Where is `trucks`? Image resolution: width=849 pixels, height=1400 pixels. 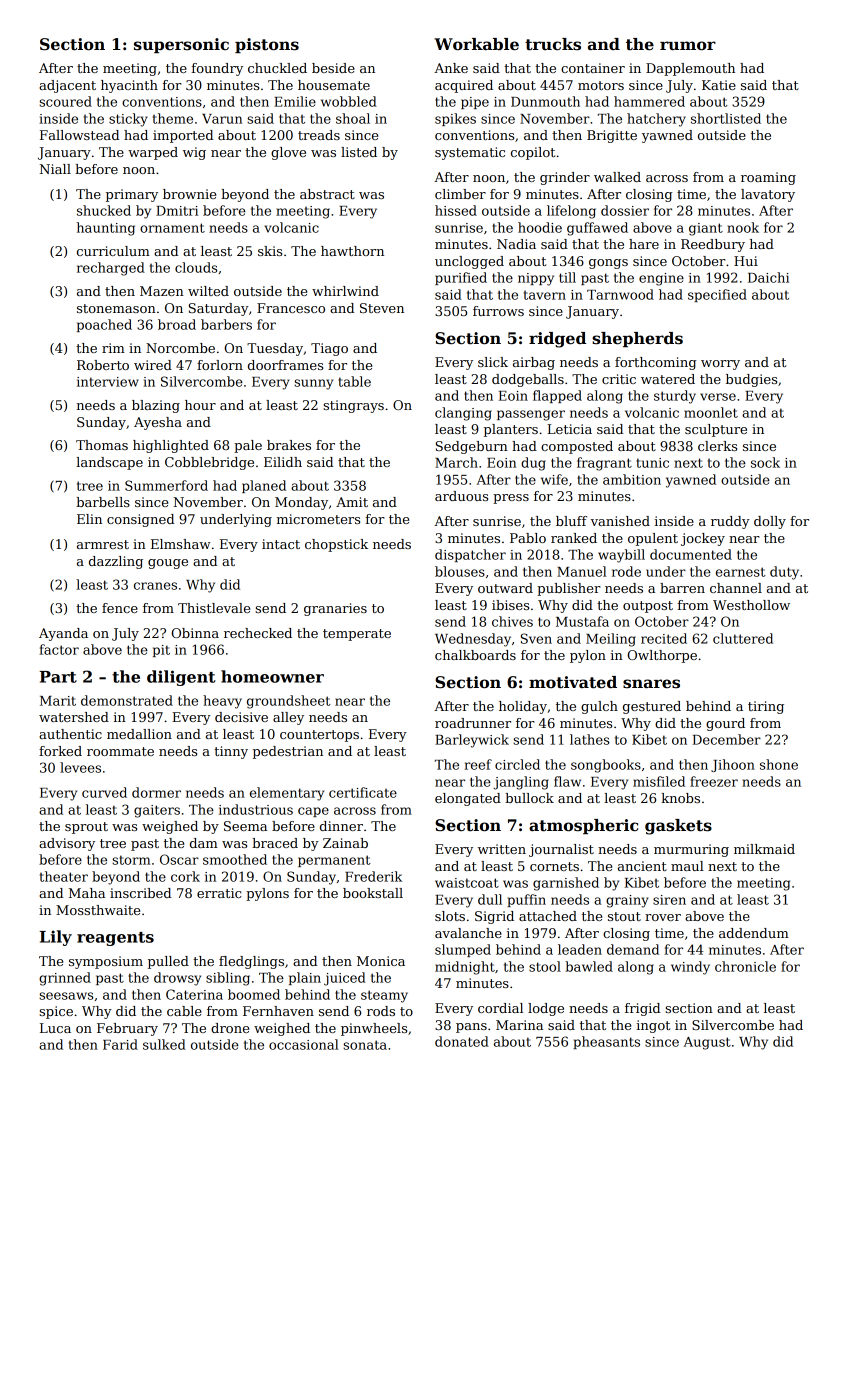
trucks is located at coordinates (553, 44).
